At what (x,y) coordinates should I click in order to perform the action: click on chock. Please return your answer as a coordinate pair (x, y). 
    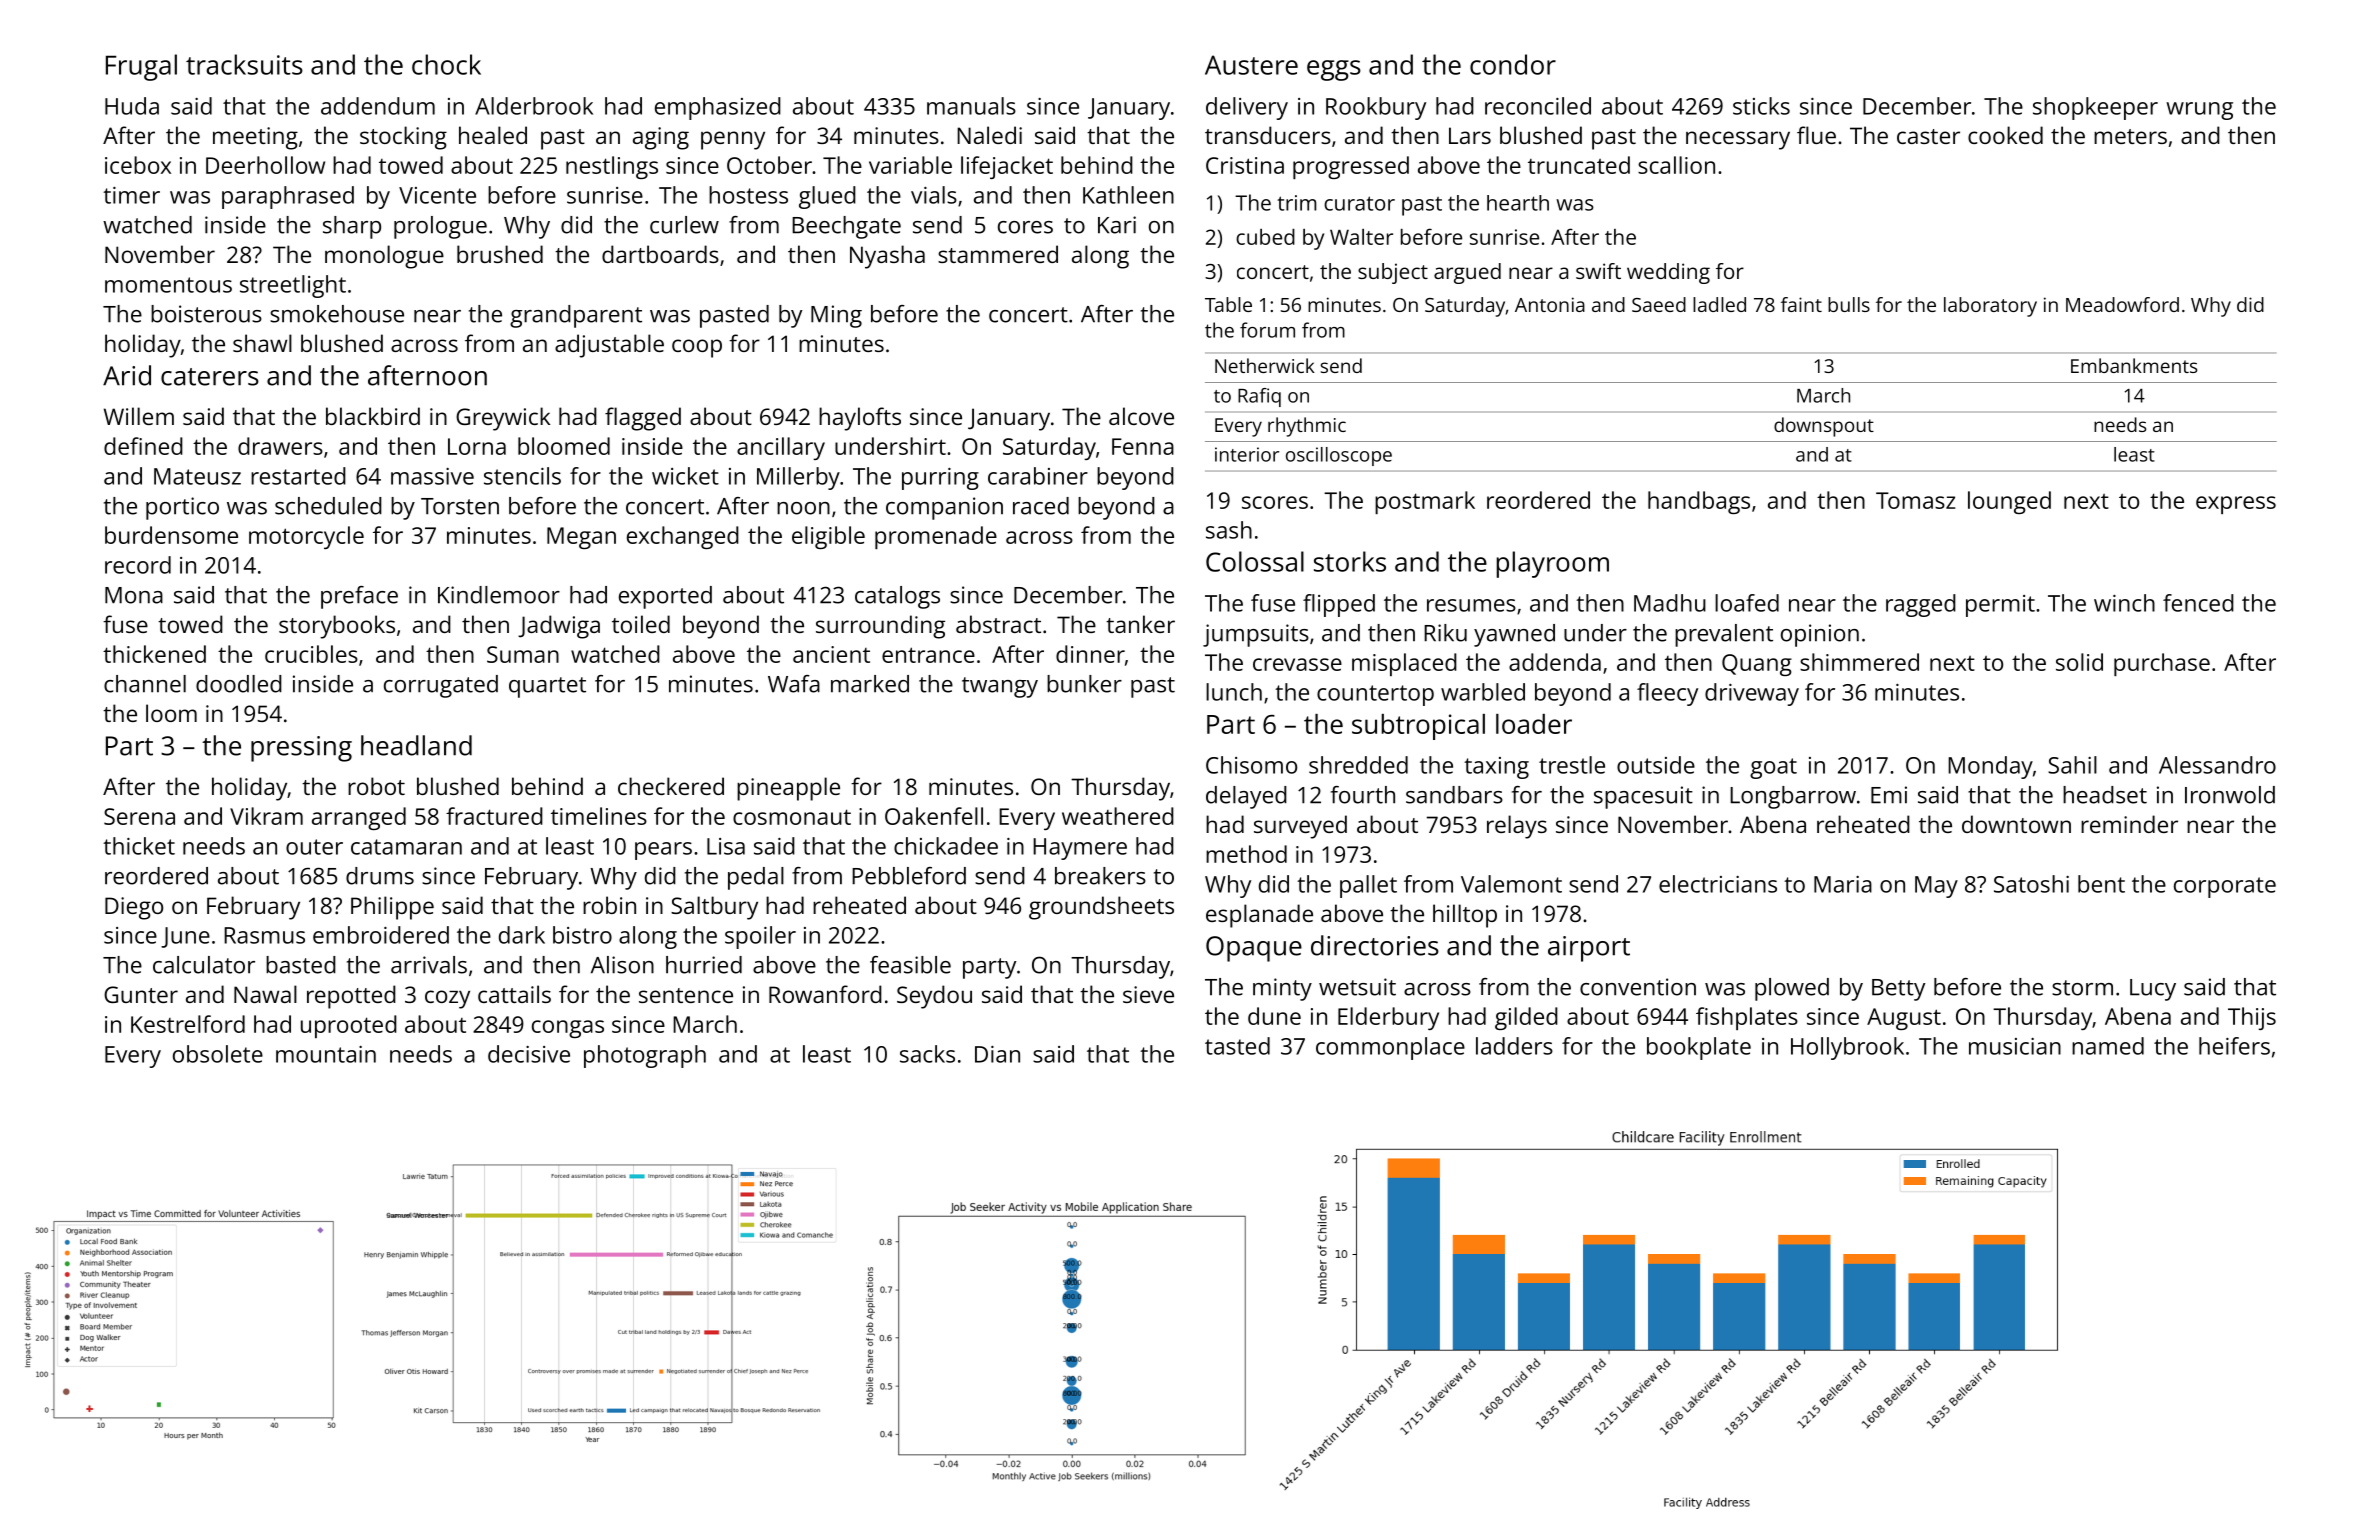
    Looking at the image, I should click on (446, 64).
